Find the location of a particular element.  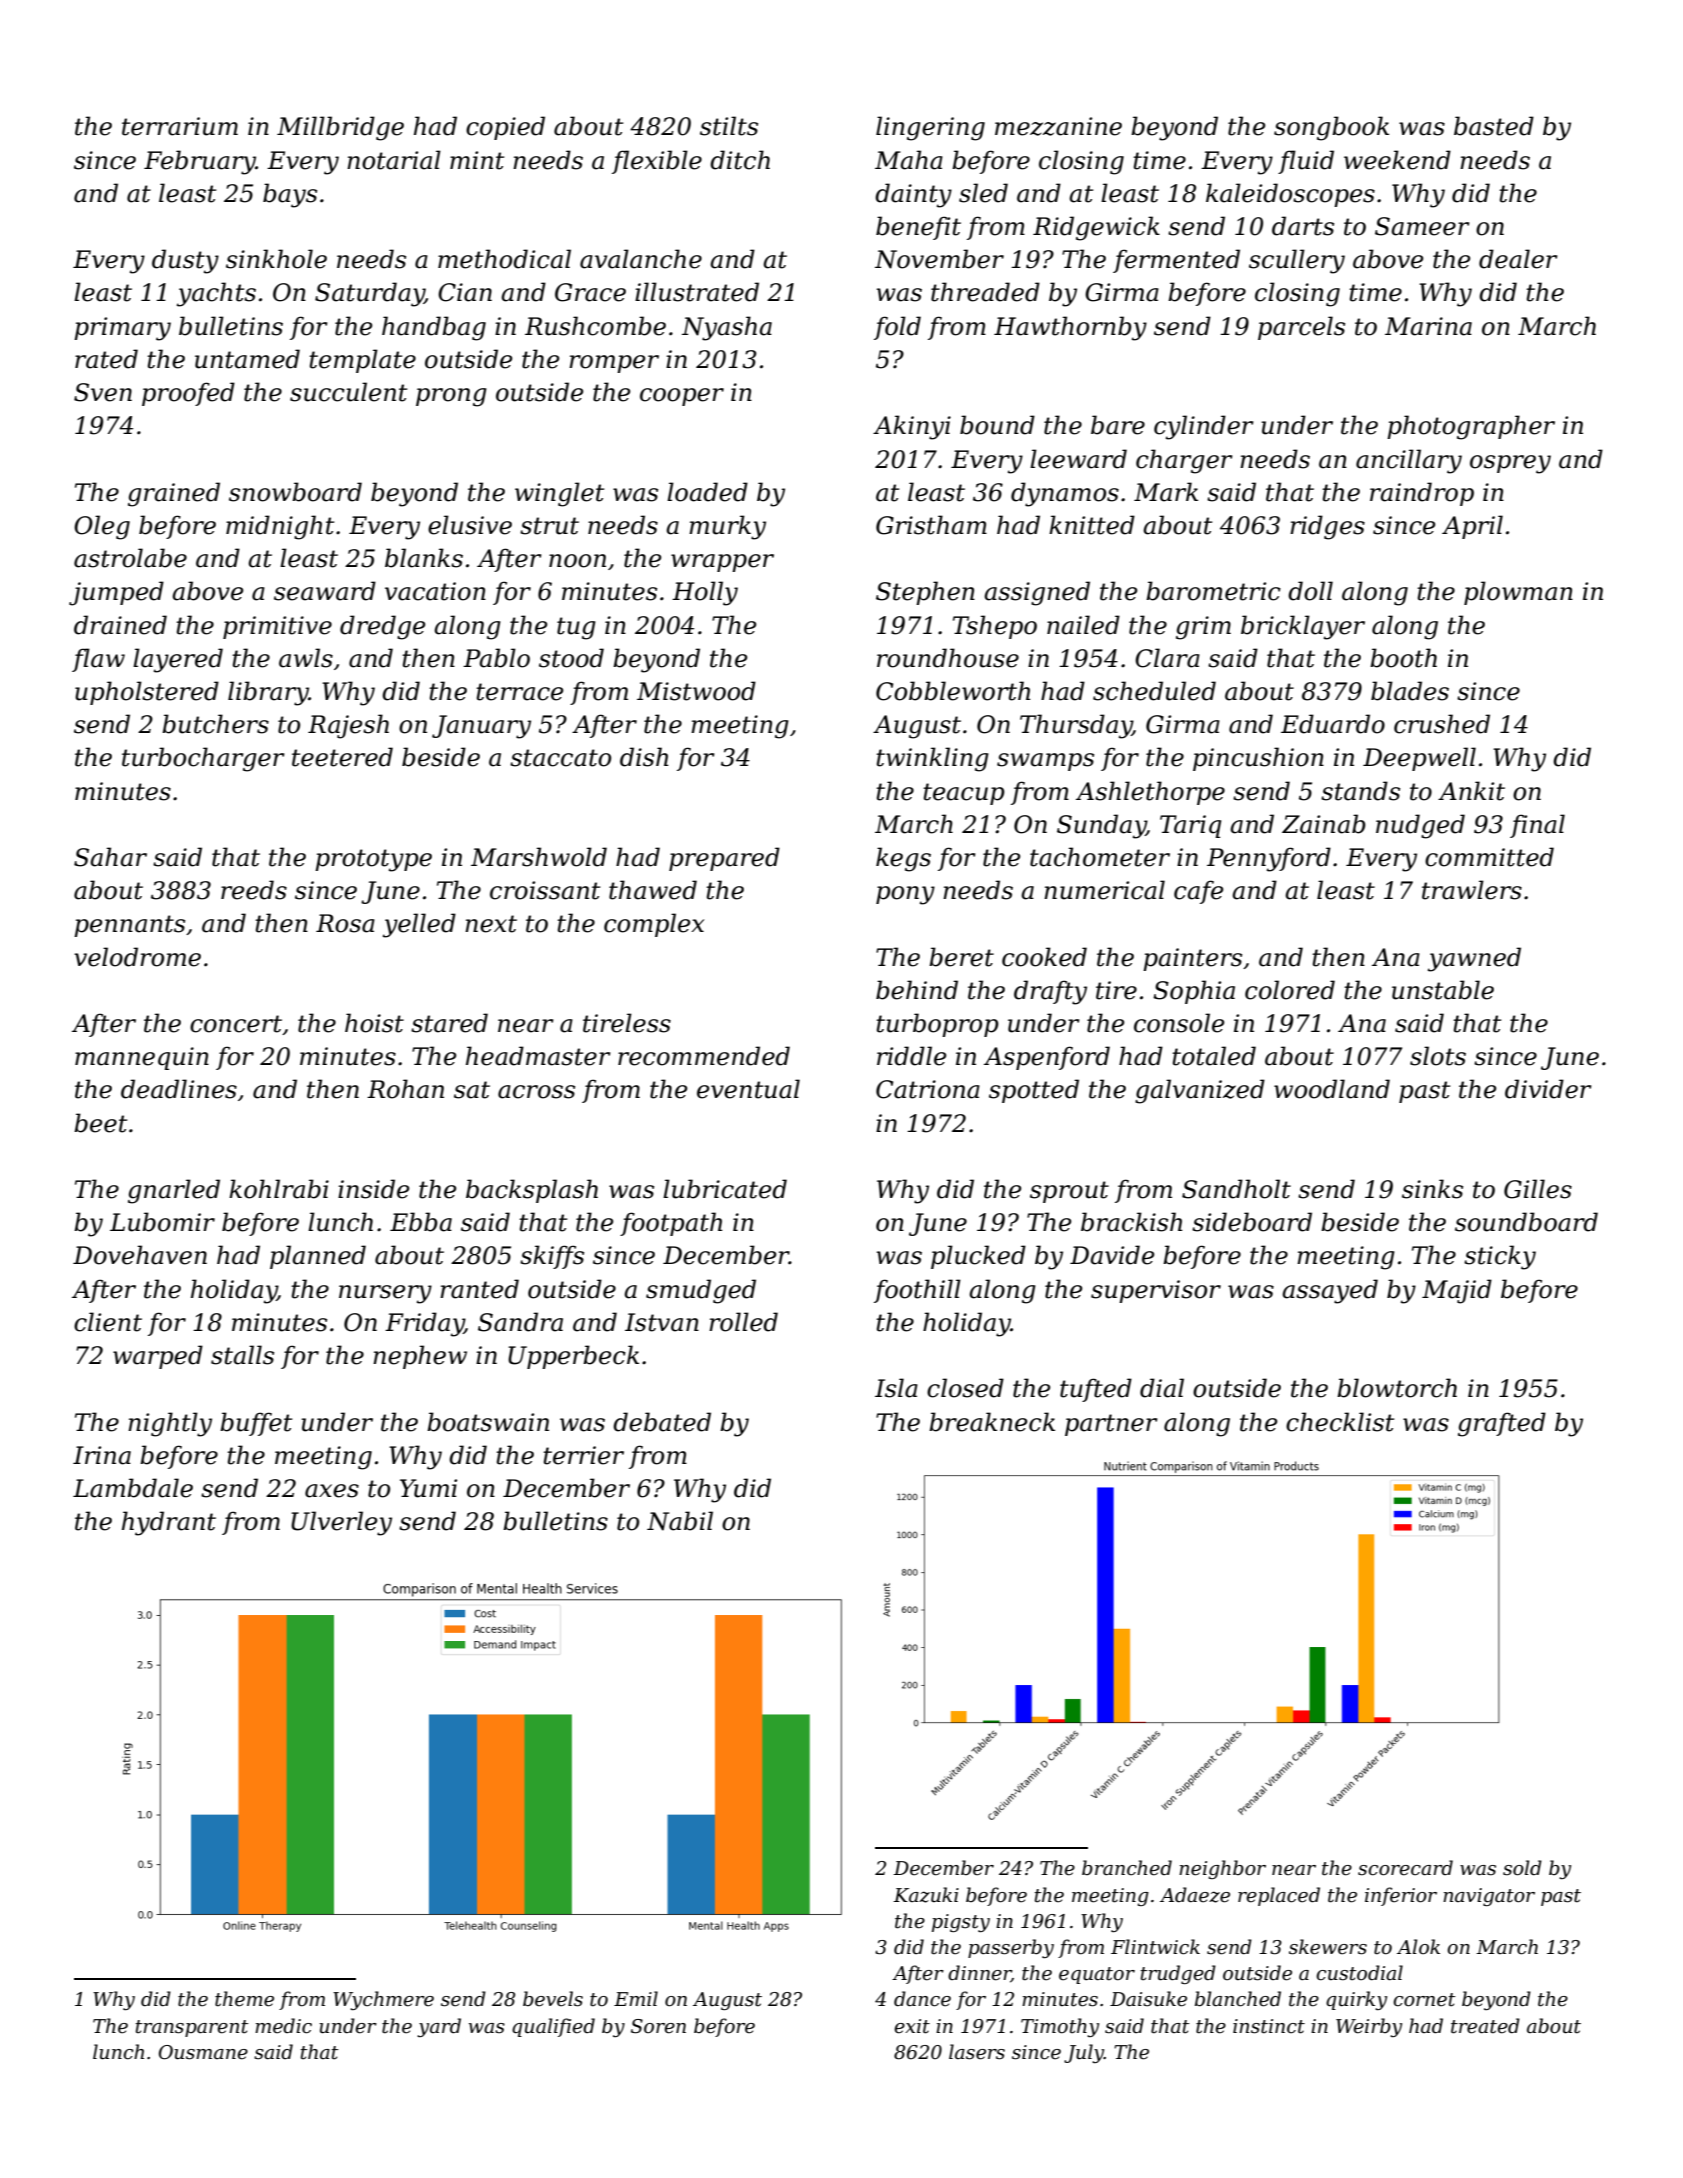

dynamos is located at coordinates (1065, 494).
